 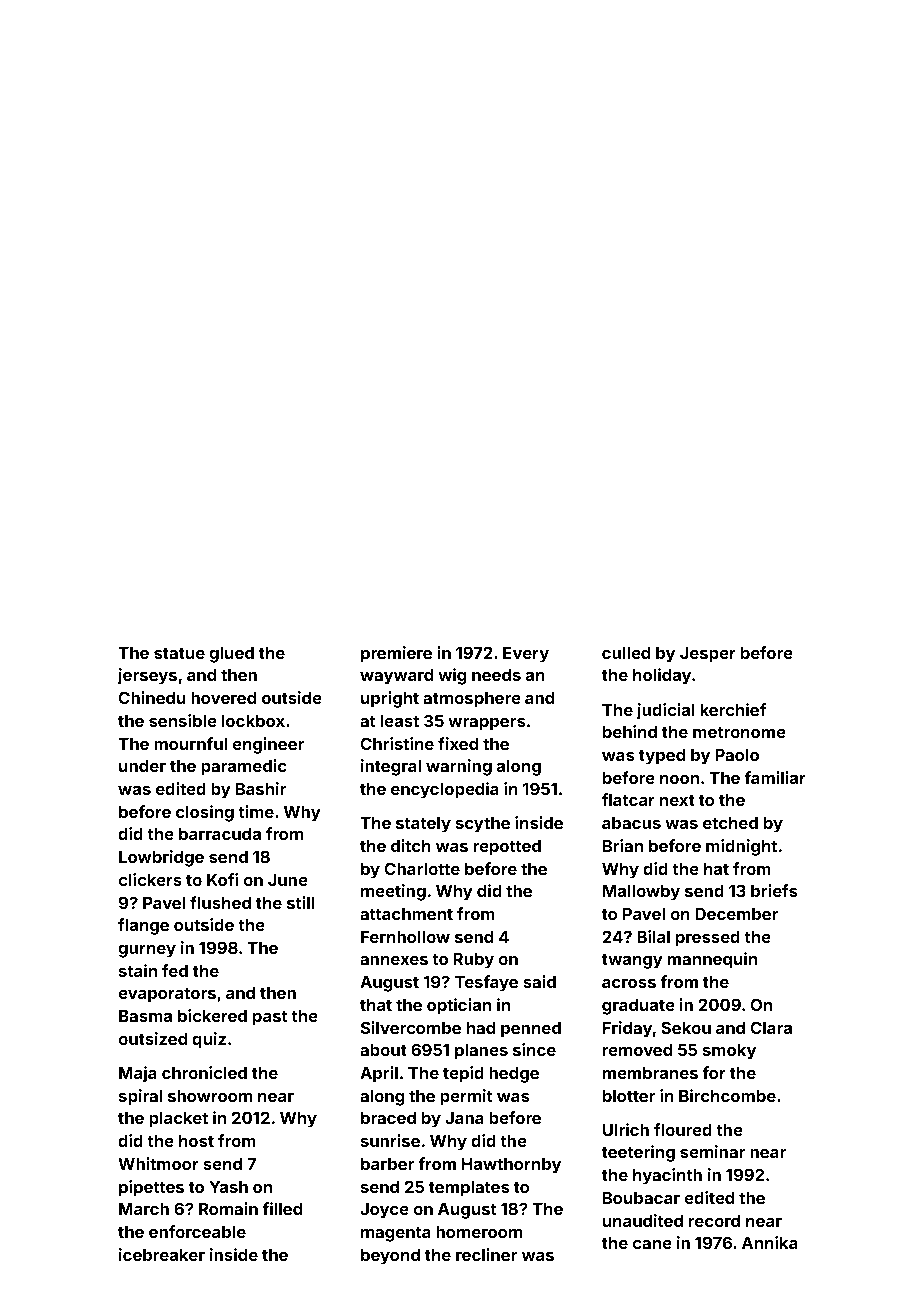 I want to click on outsized, so click(x=152, y=1038).
